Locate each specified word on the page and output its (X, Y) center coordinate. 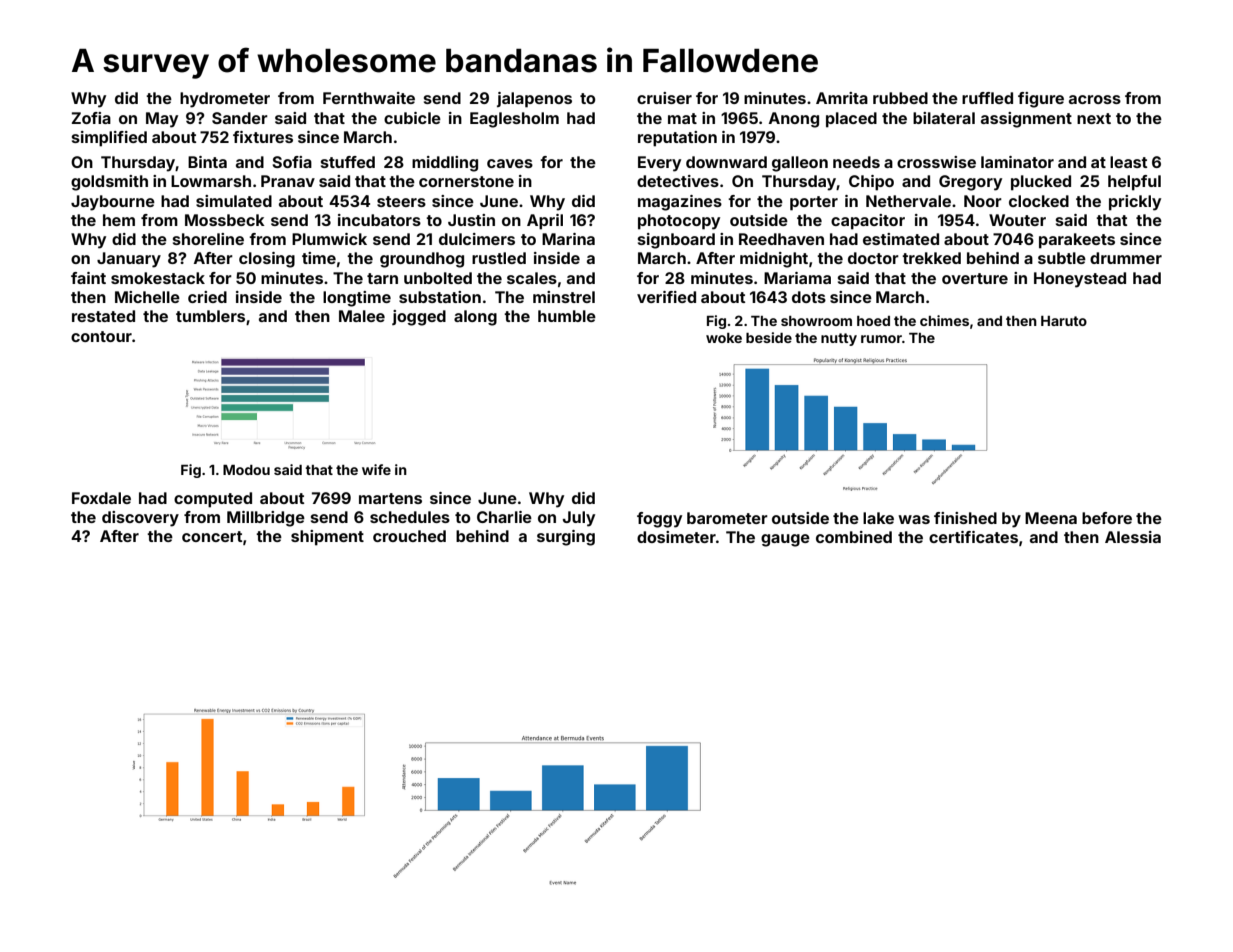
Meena (1051, 518)
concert (212, 536)
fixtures (263, 137)
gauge (785, 540)
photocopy (679, 222)
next (1094, 118)
